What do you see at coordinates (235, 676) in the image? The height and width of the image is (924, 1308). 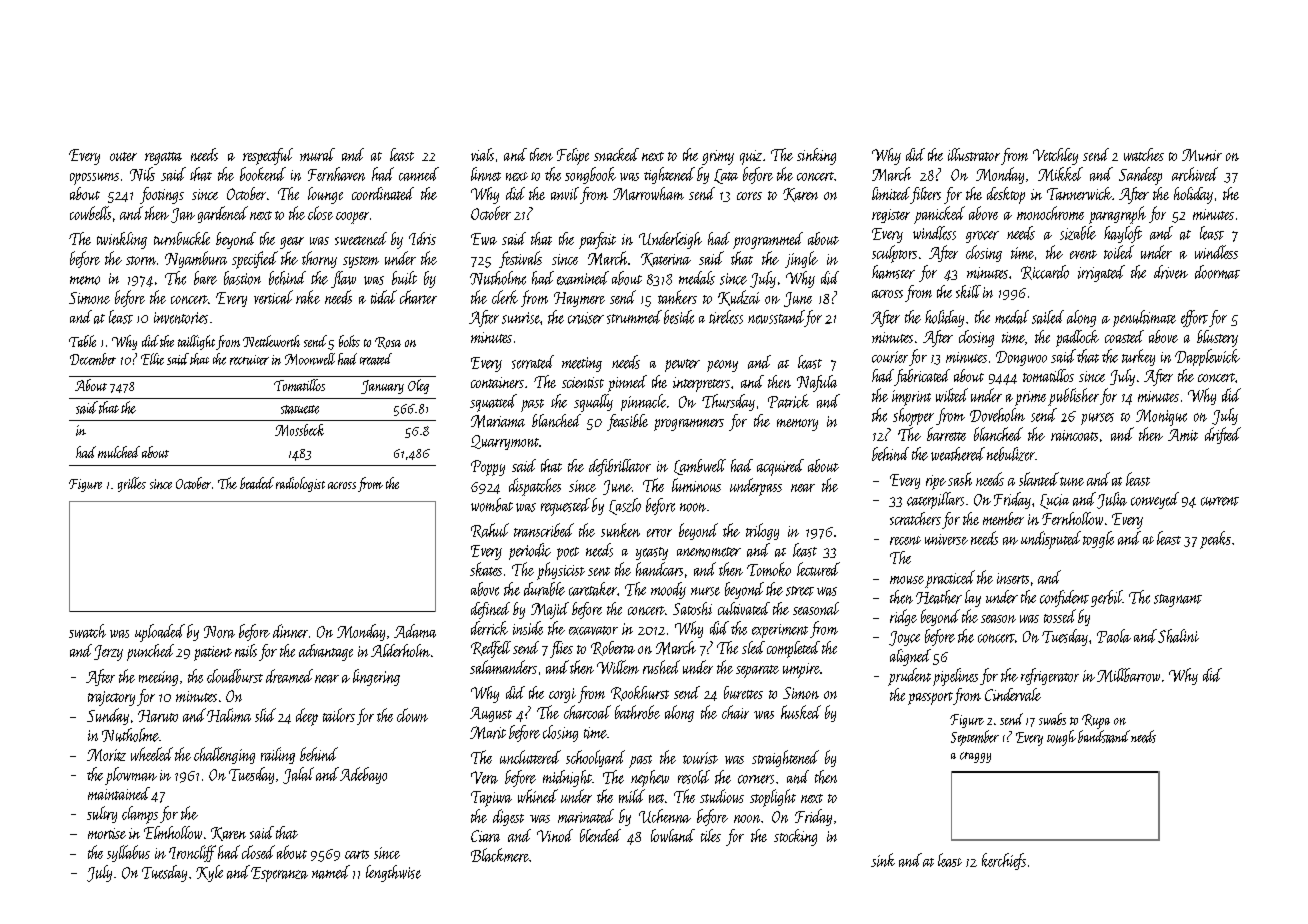 I see `cloudburst` at bounding box center [235, 676].
